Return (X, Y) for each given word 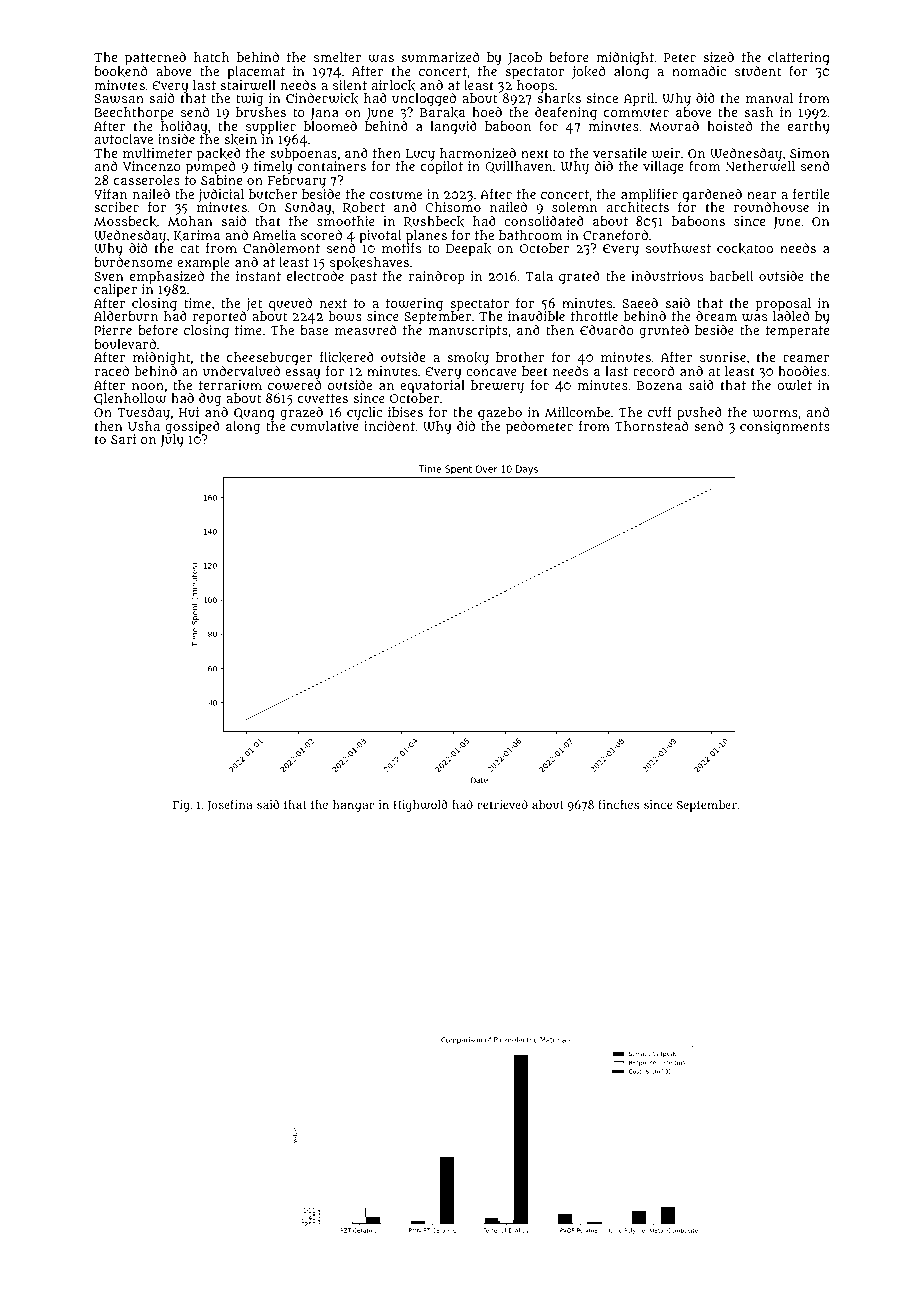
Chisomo (453, 207)
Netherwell (760, 166)
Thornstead (651, 426)
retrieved (503, 804)
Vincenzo (152, 166)
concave (491, 372)
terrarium (230, 385)
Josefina (229, 806)
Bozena (659, 385)
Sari (123, 439)
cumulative (324, 426)
